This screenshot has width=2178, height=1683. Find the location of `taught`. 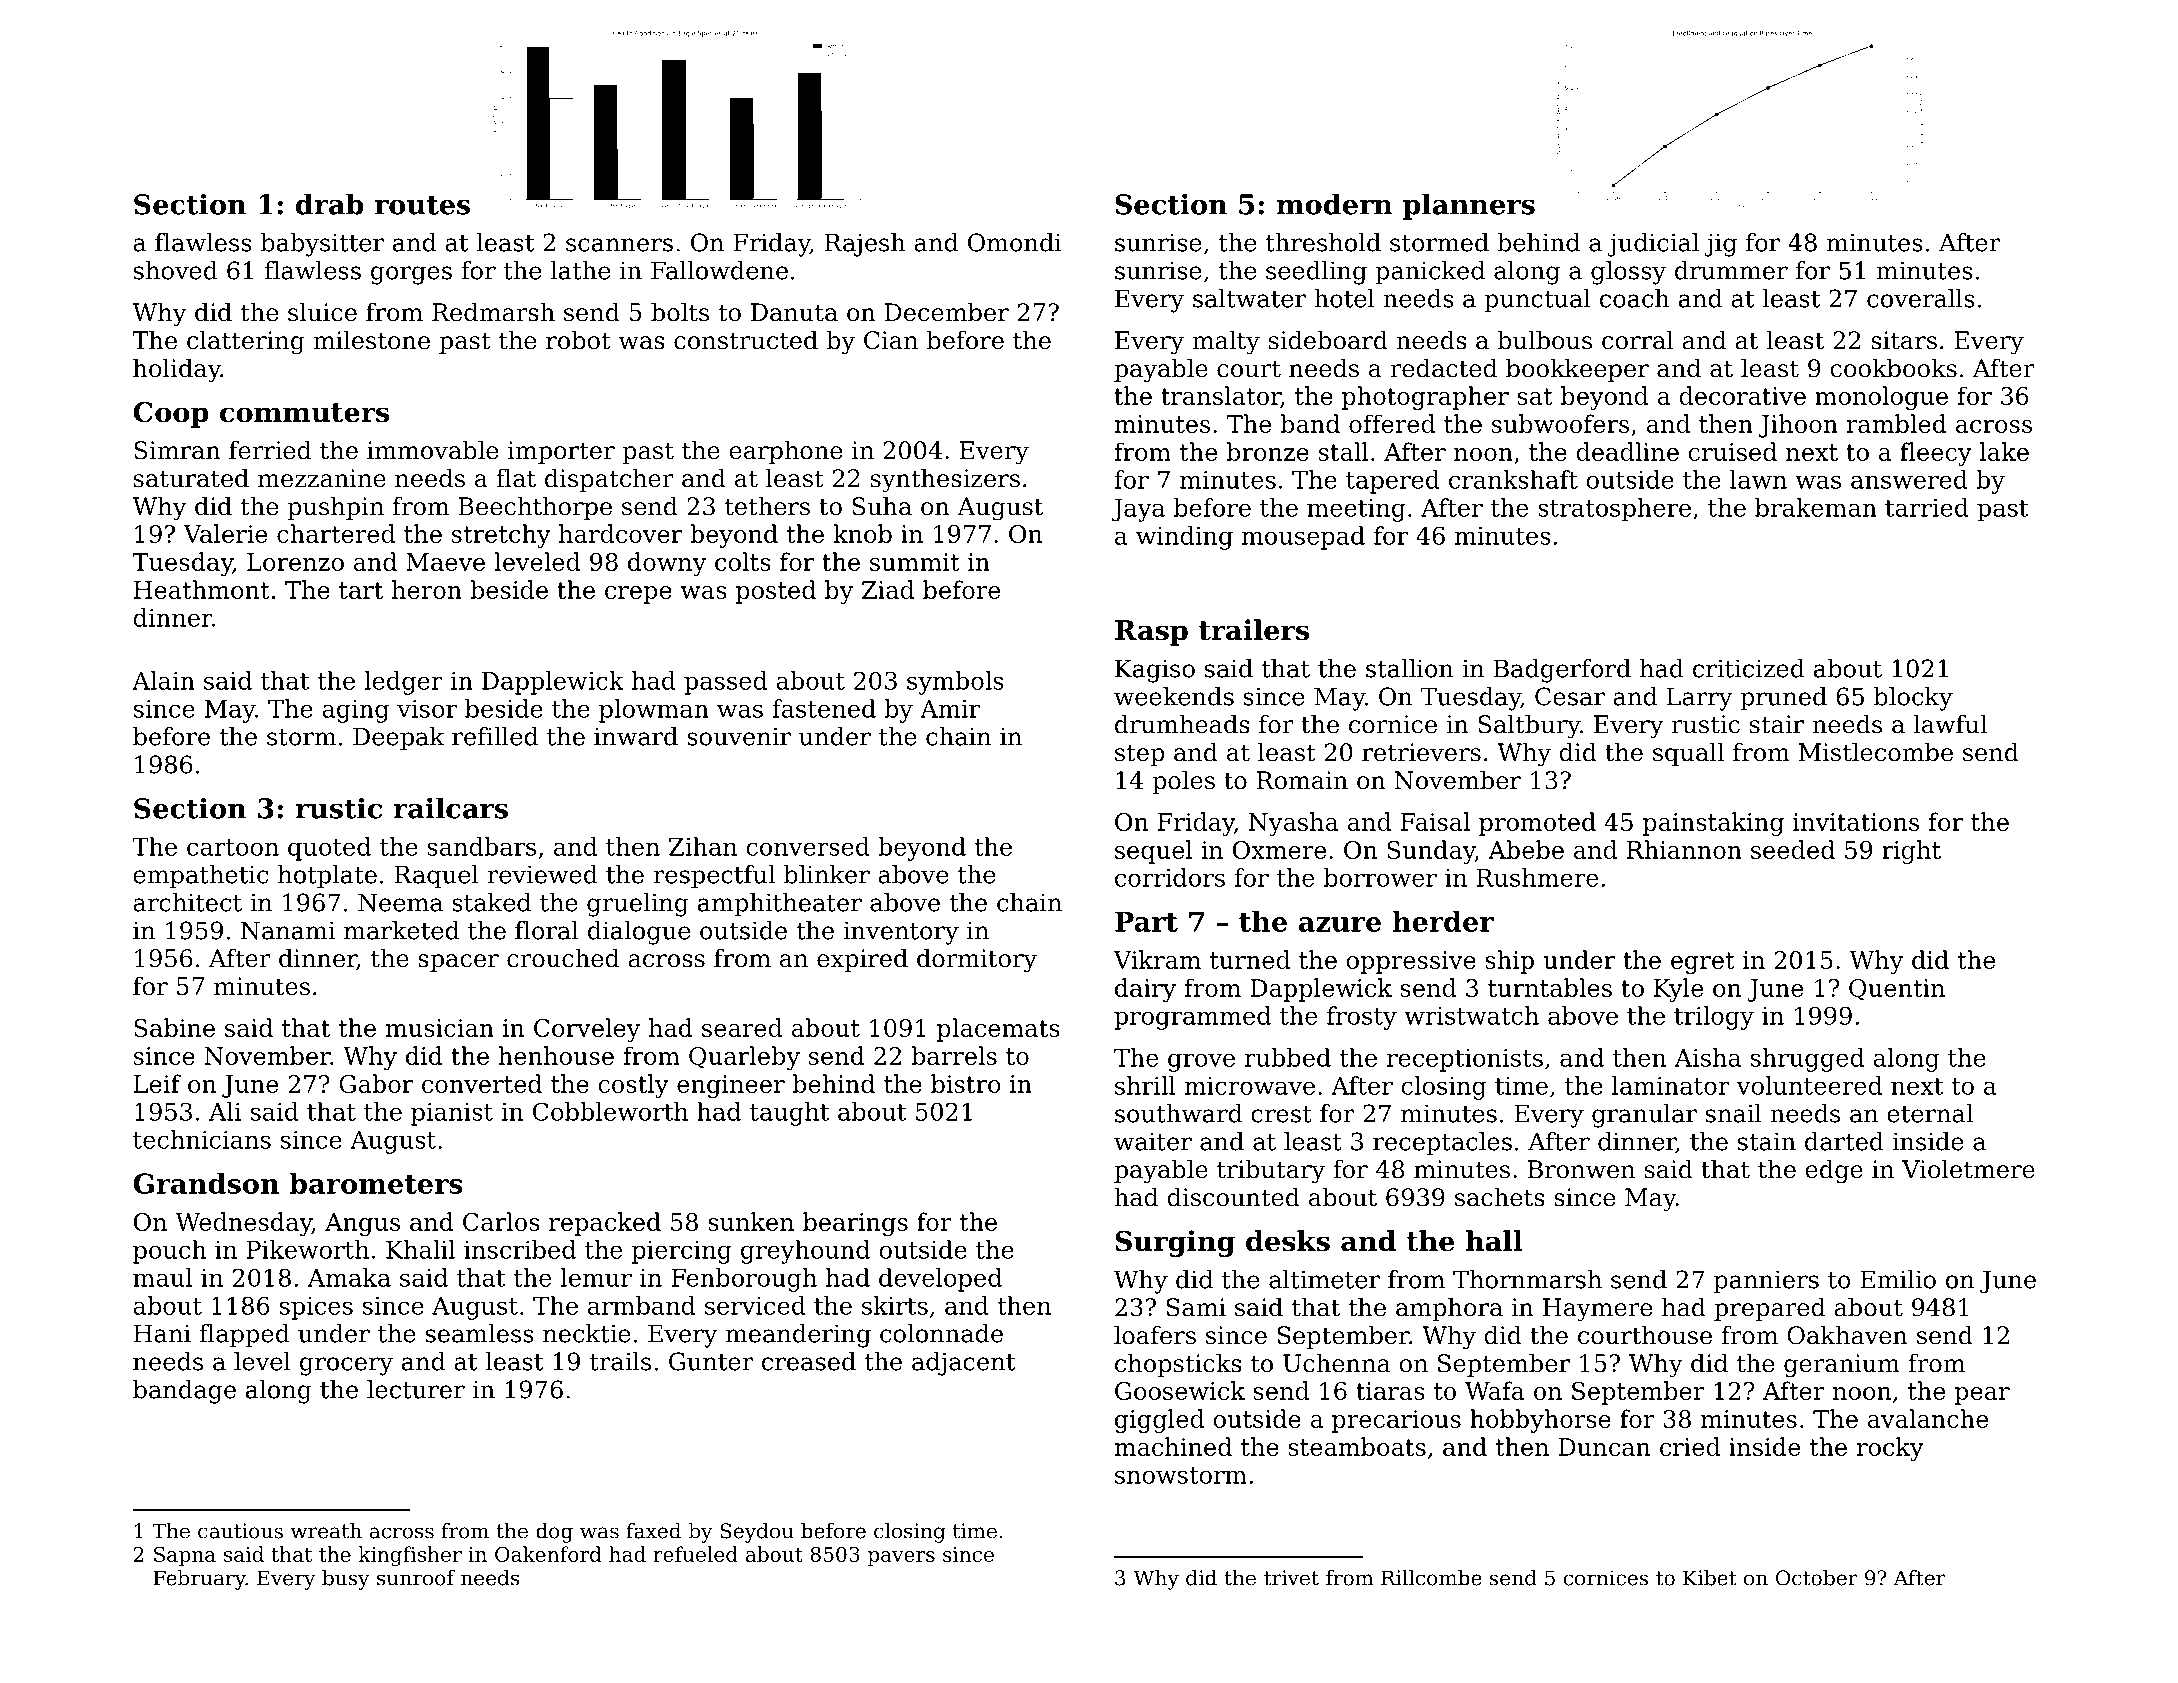

taught is located at coordinates (789, 1114).
